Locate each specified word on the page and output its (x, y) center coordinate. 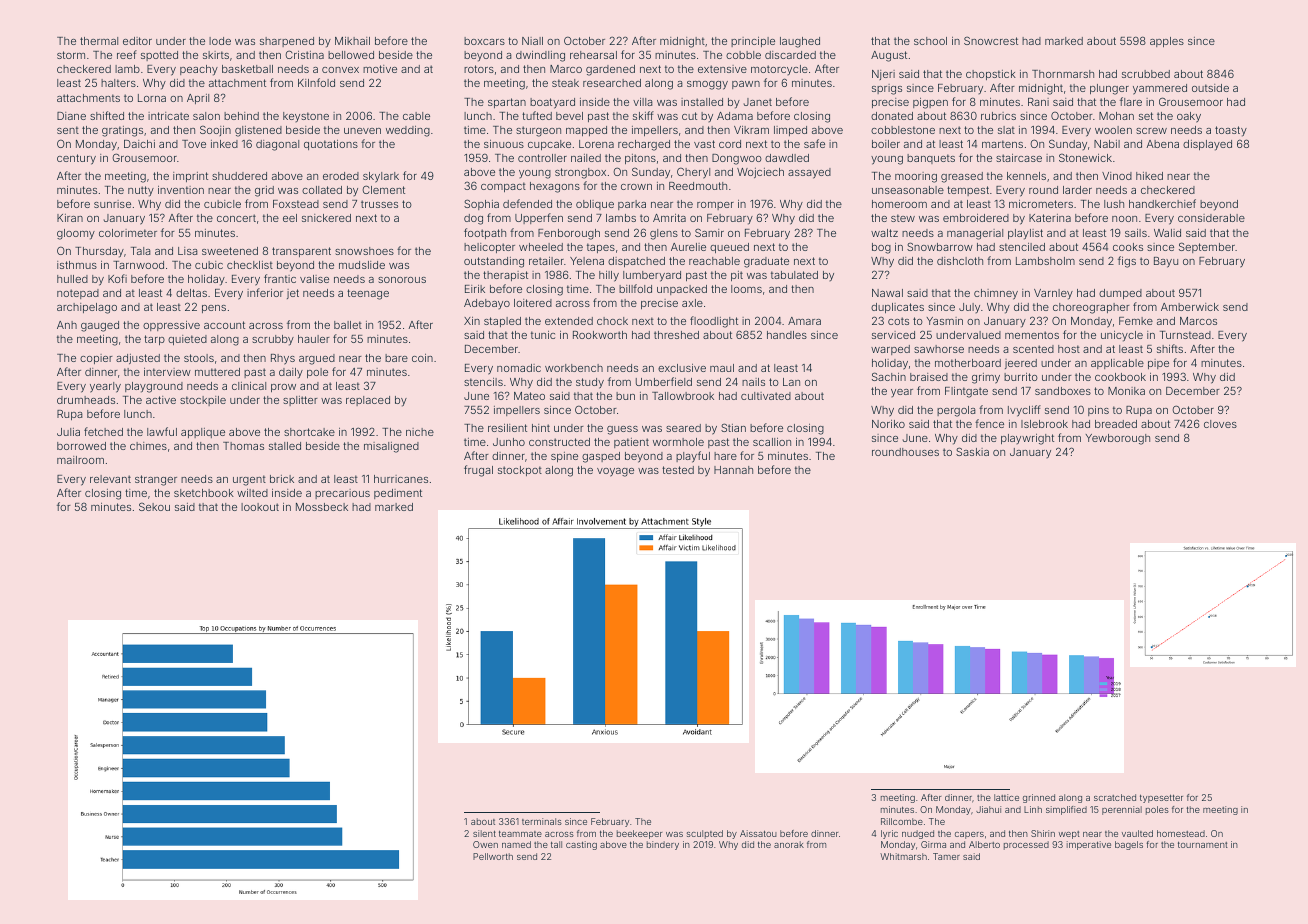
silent (484, 833)
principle (753, 42)
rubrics (998, 116)
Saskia (972, 451)
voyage (615, 472)
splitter (300, 401)
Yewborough (1118, 439)
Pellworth (493, 856)
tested (678, 470)
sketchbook (204, 493)
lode (220, 41)
